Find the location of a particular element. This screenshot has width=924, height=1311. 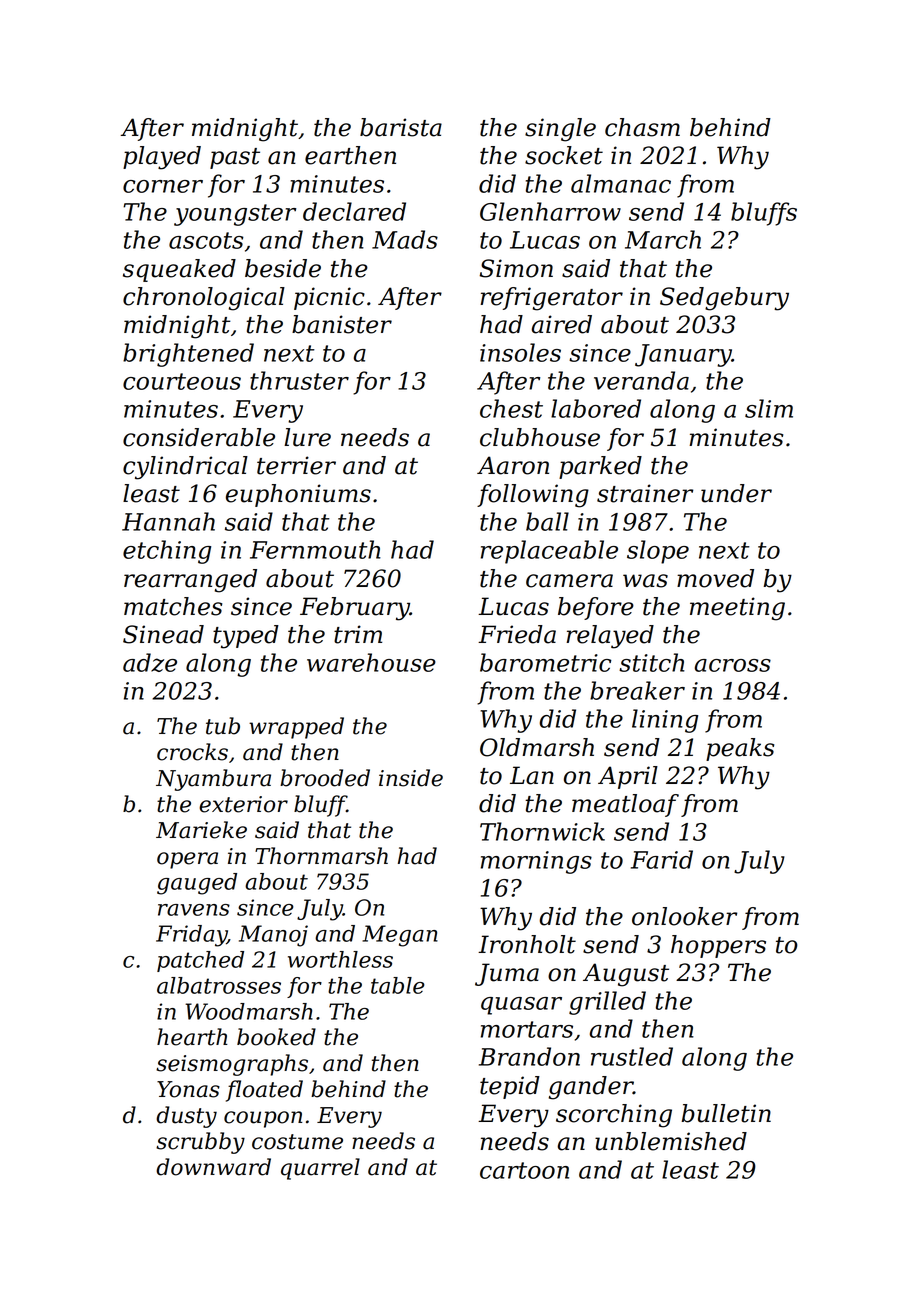

Thornmarsh is located at coordinates (321, 856).
